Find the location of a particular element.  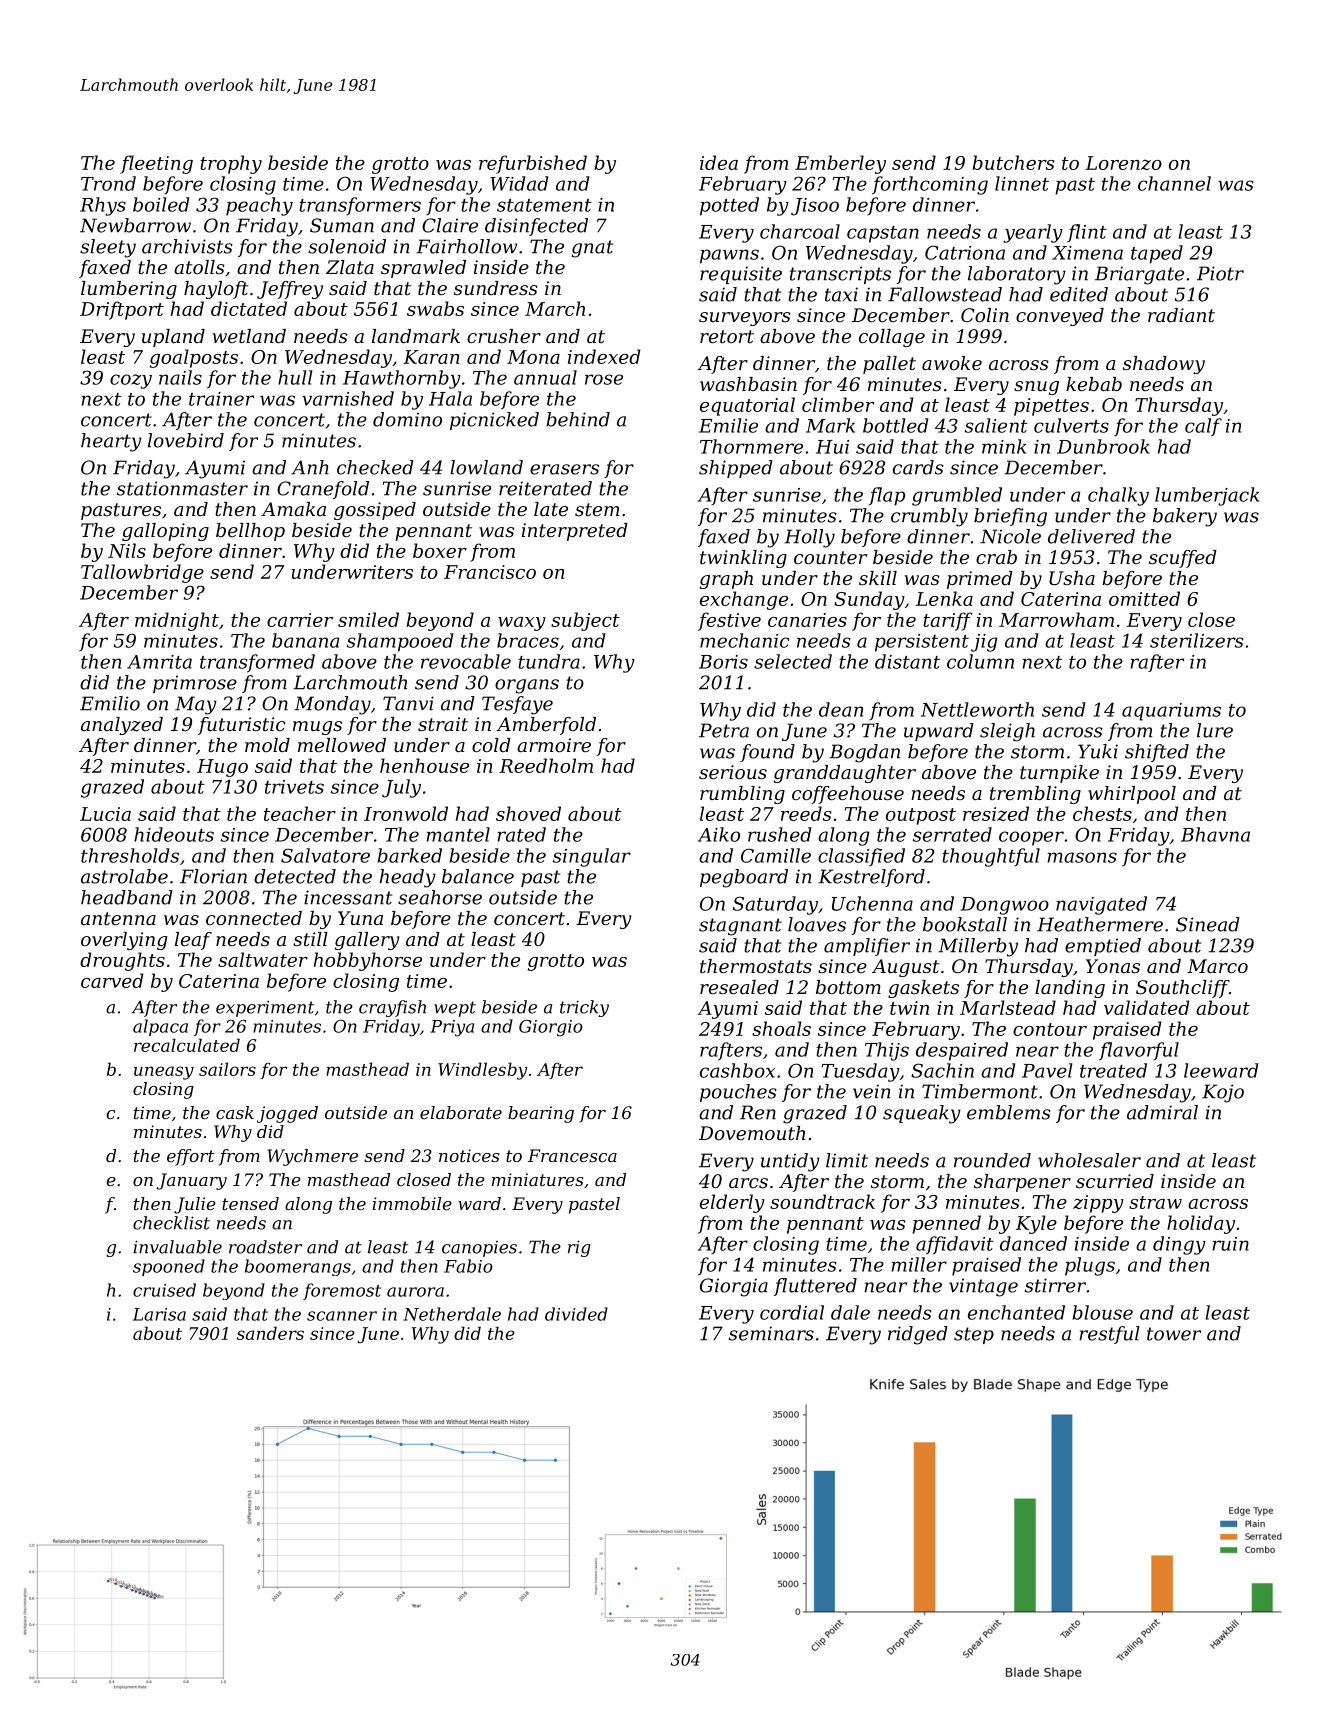

hideouts is located at coordinates (174, 834).
